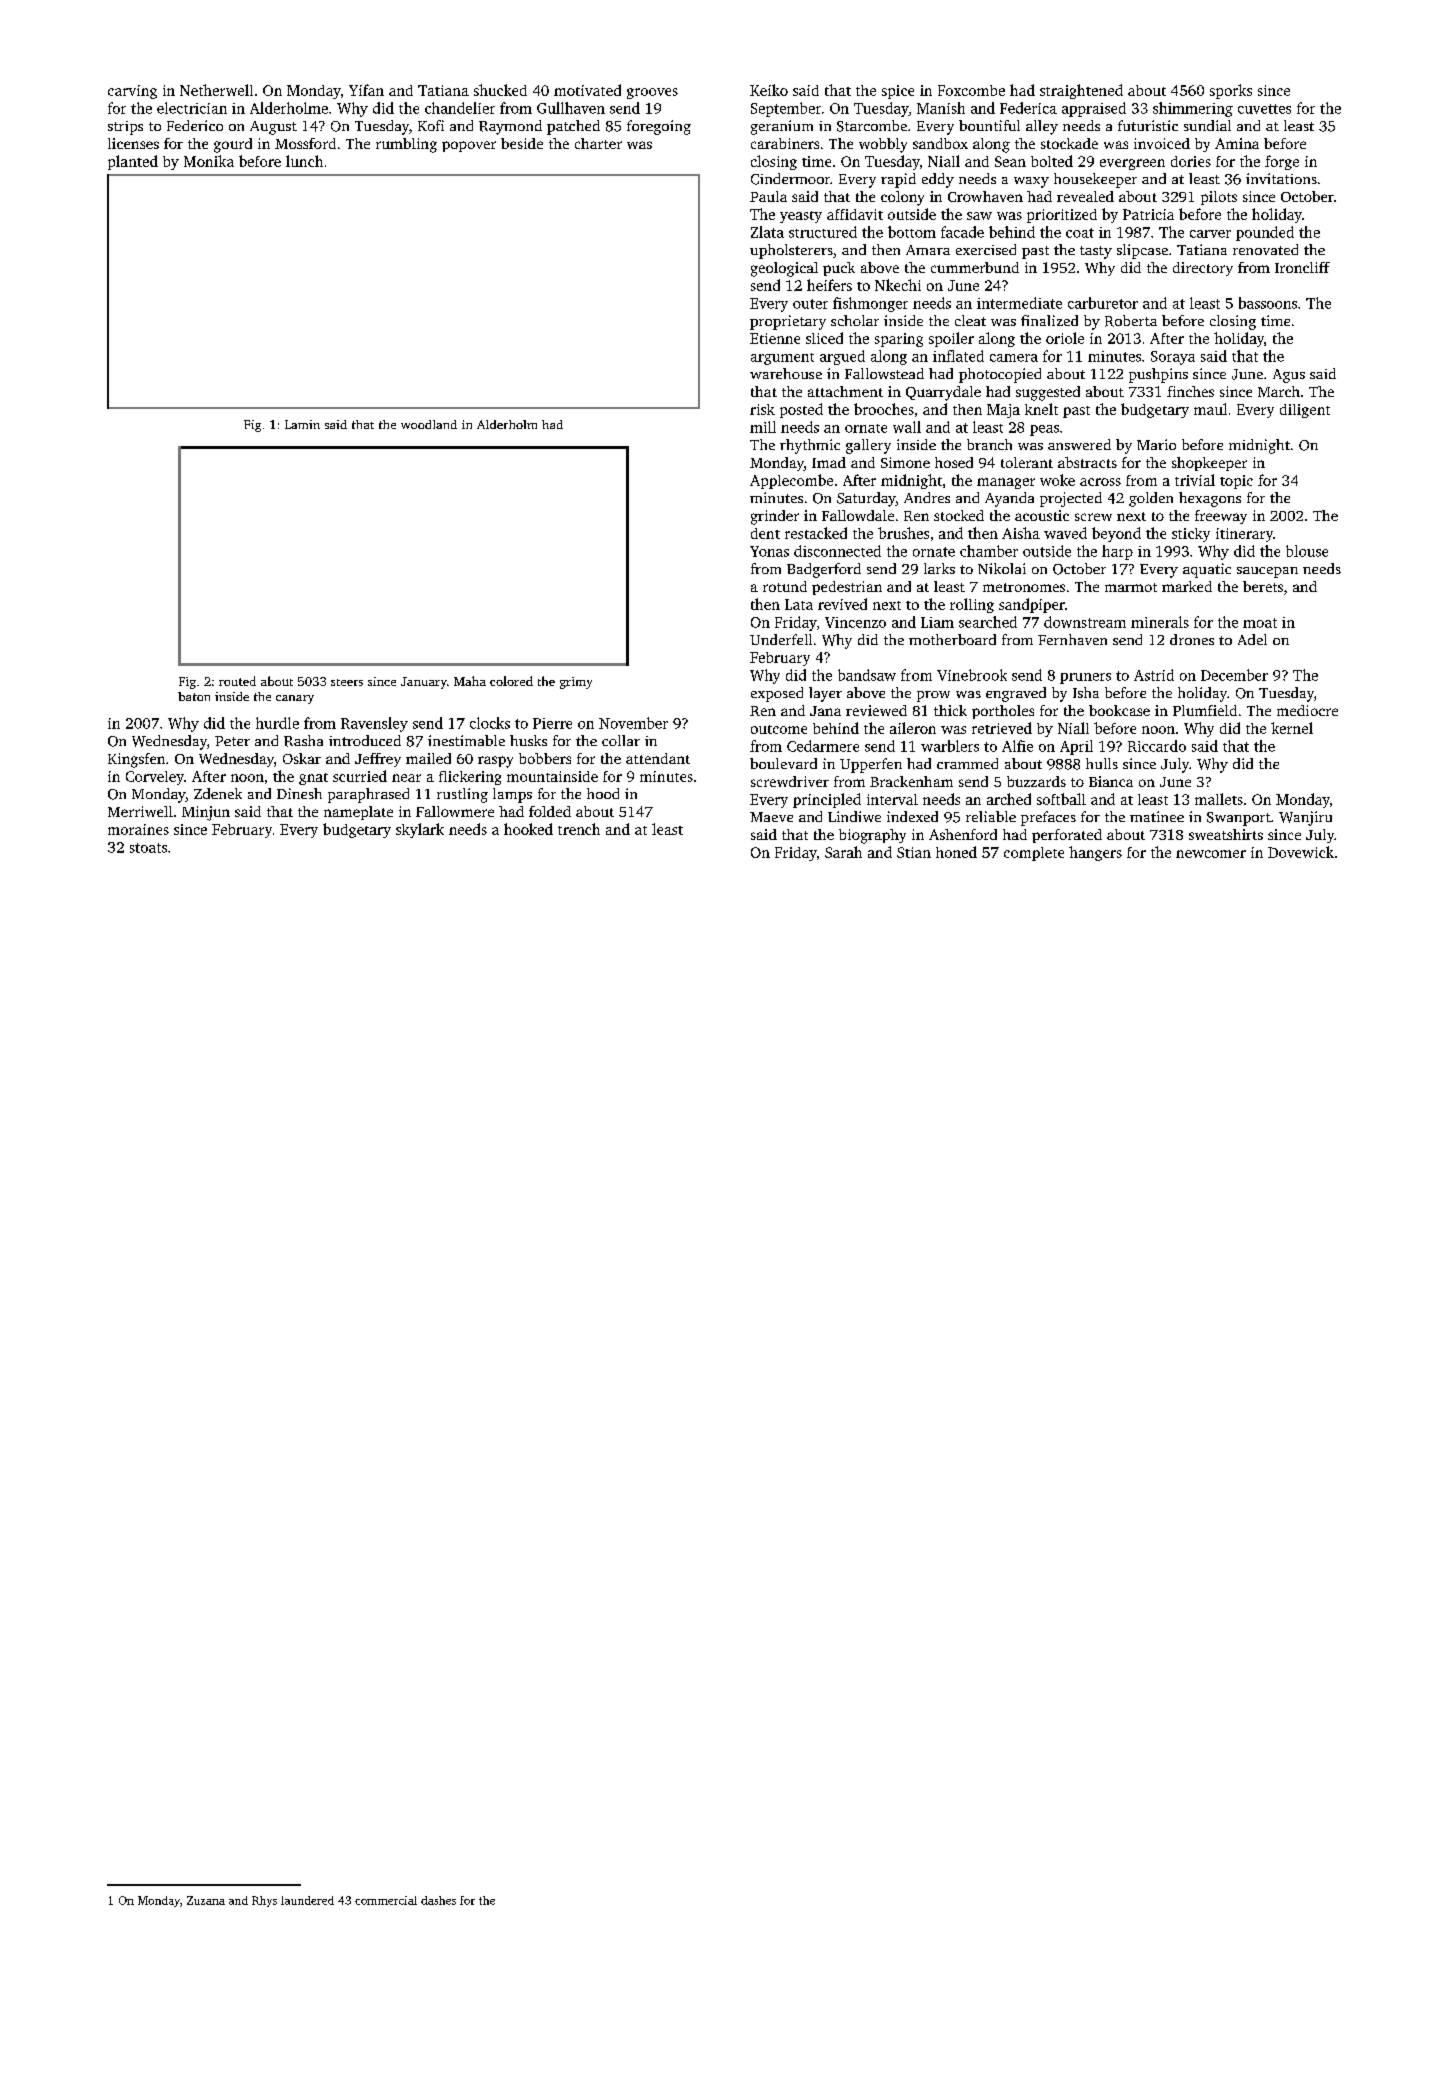 Image resolution: width=1450 pixels, height=2100 pixels. What do you see at coordinates (420, 830) in the document?
I see `skylark` at bounding box center [420, 830].
